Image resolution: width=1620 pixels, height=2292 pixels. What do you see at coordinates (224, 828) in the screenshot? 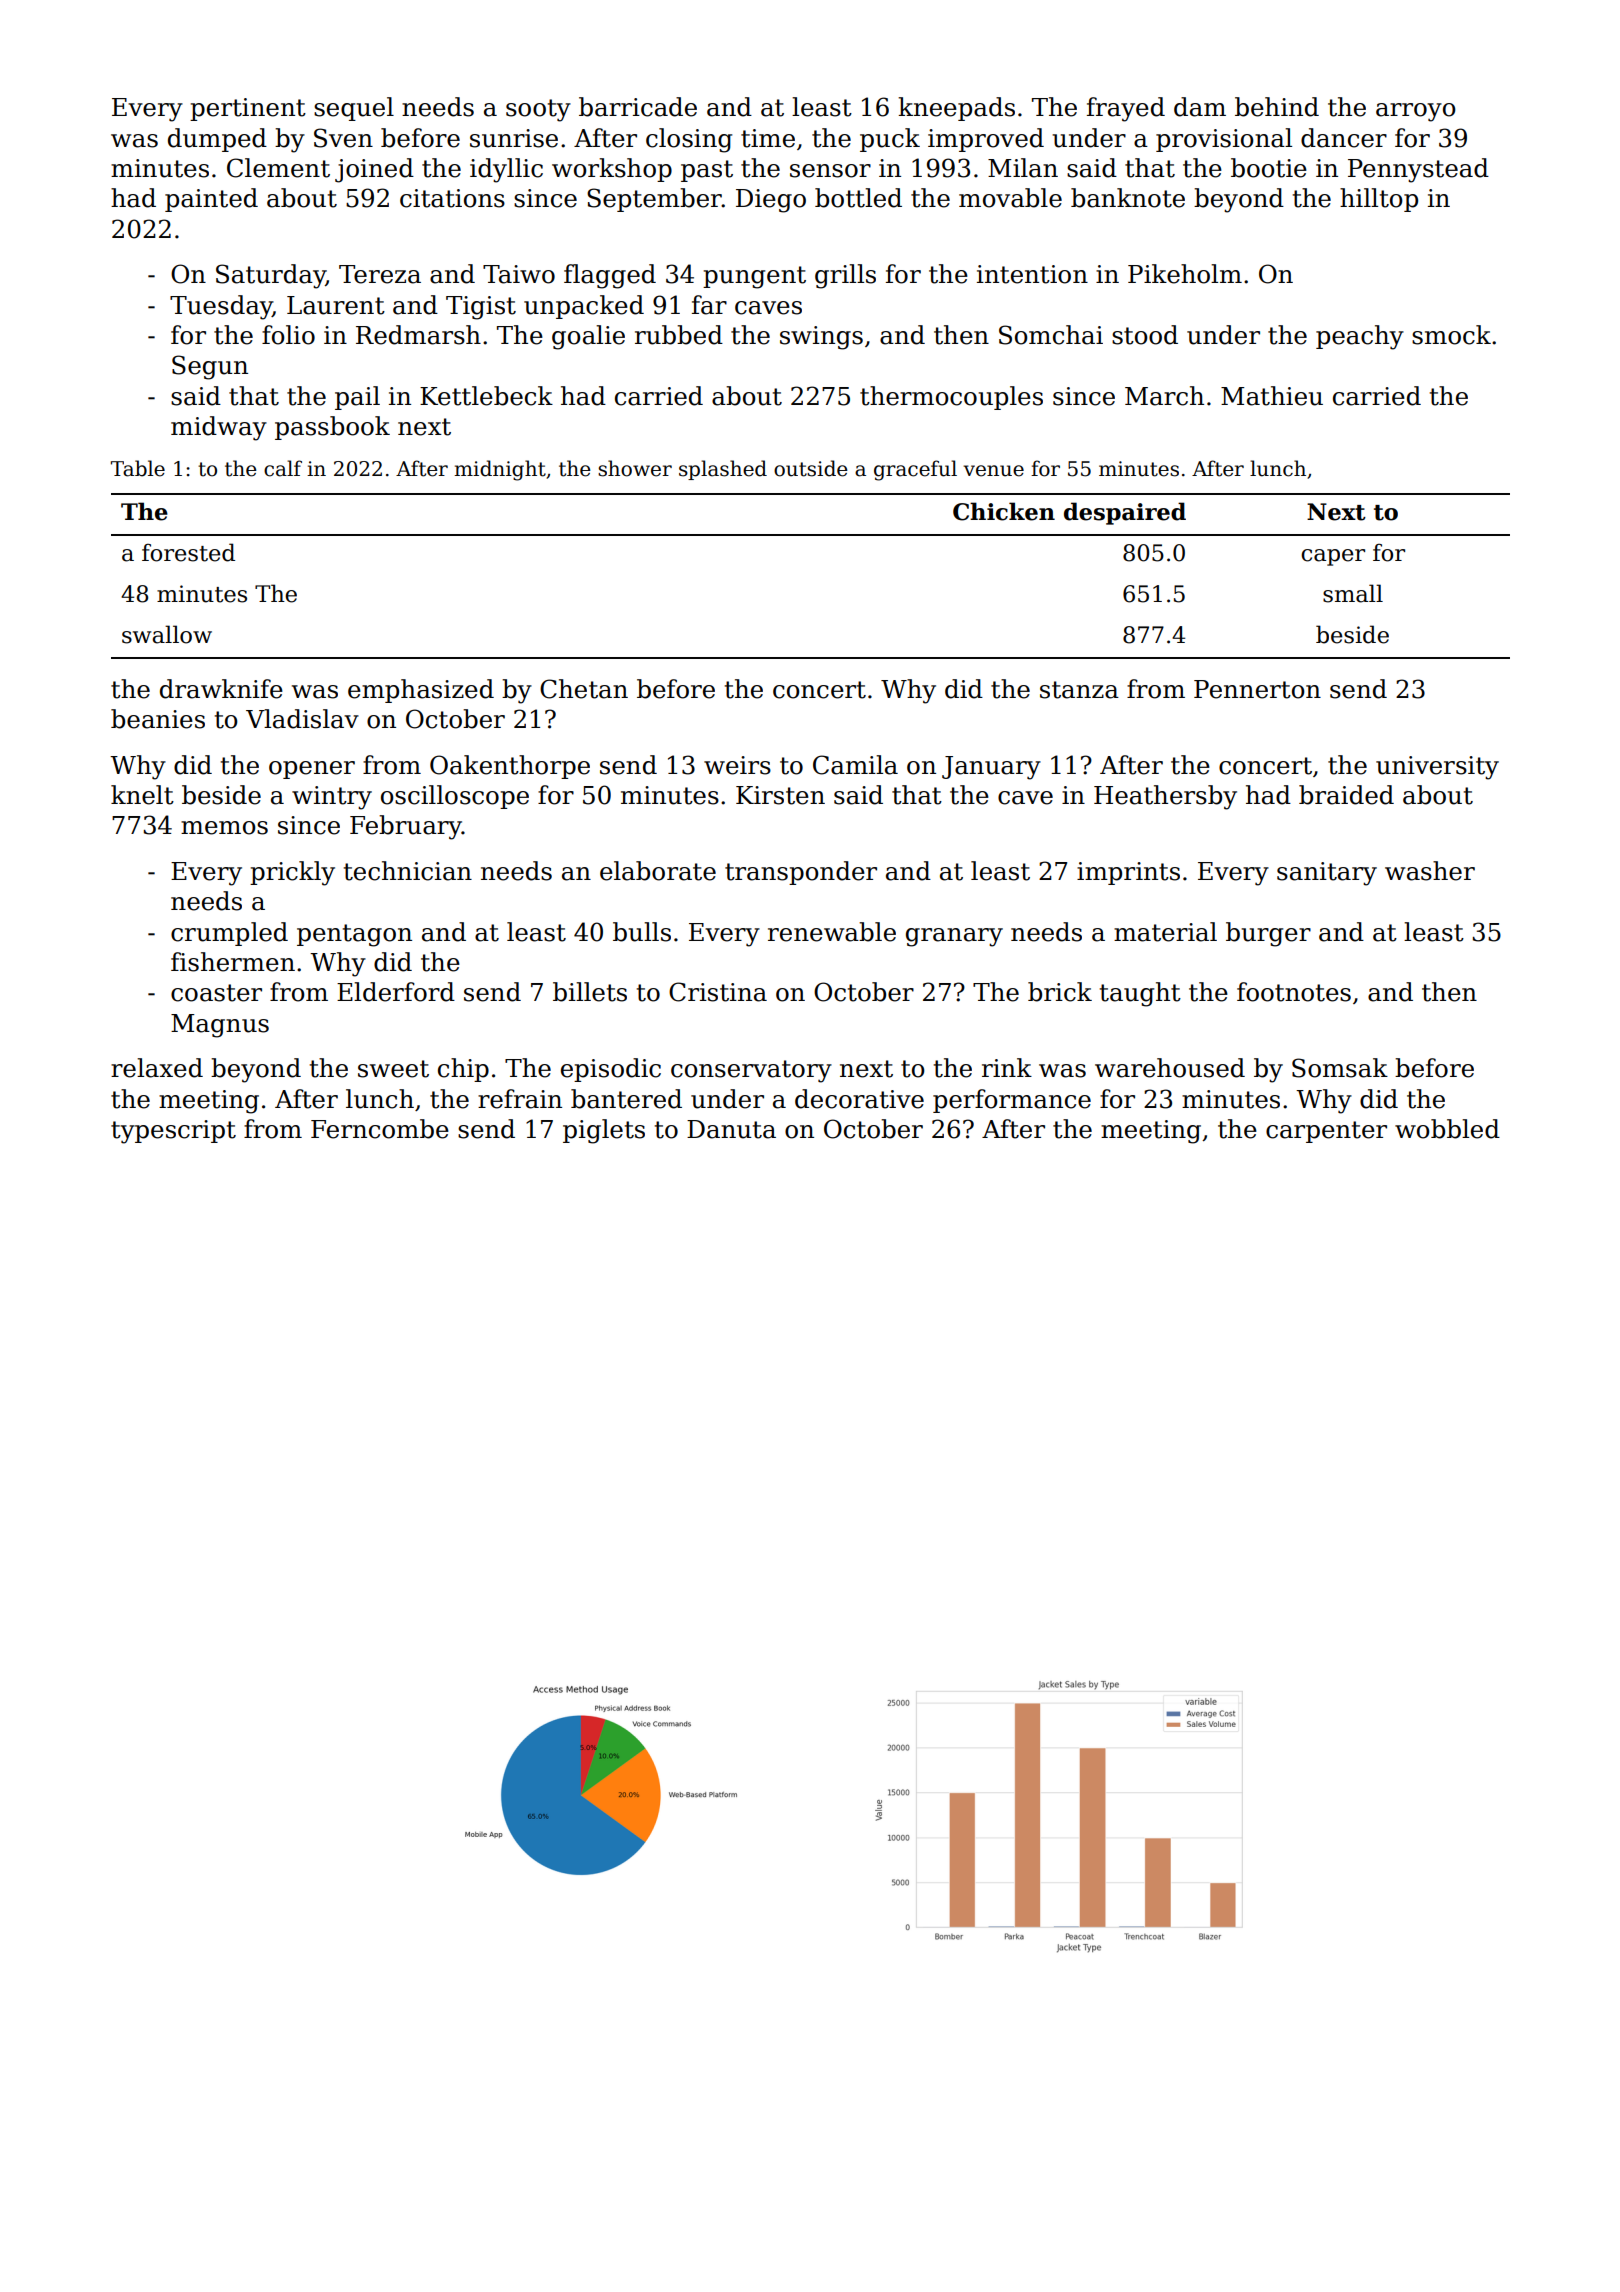
I see `memos` at bounding box center [224, 828].
